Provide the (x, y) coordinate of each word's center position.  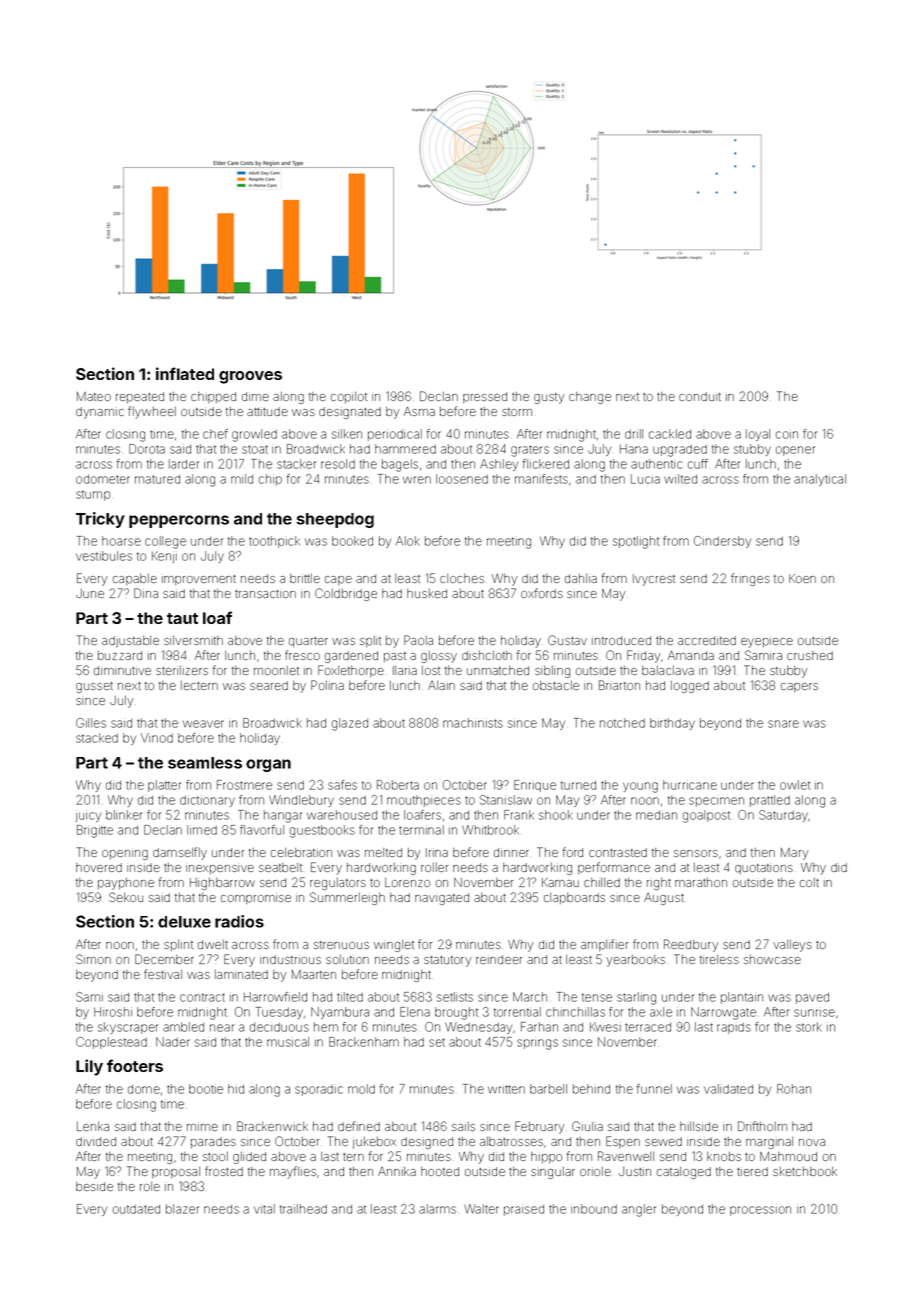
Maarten (314, 974)
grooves (250, 377)
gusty (549, 398)
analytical (820, 480)
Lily (89, 1067)
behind (591, 1089)
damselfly (180, 853)
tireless (719, 959)
